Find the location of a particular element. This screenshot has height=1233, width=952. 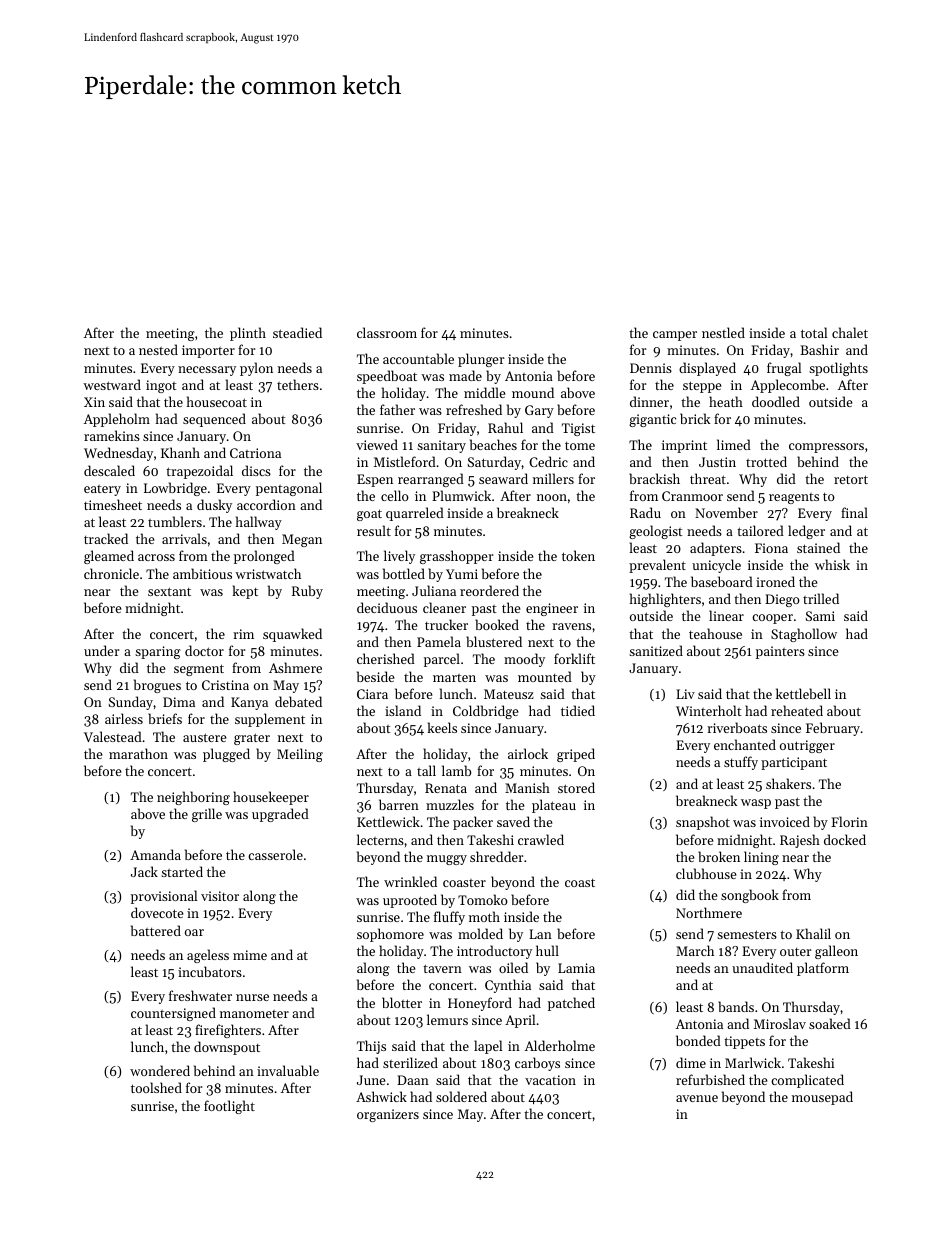

footlight is located at coordinates (229, 1107).
